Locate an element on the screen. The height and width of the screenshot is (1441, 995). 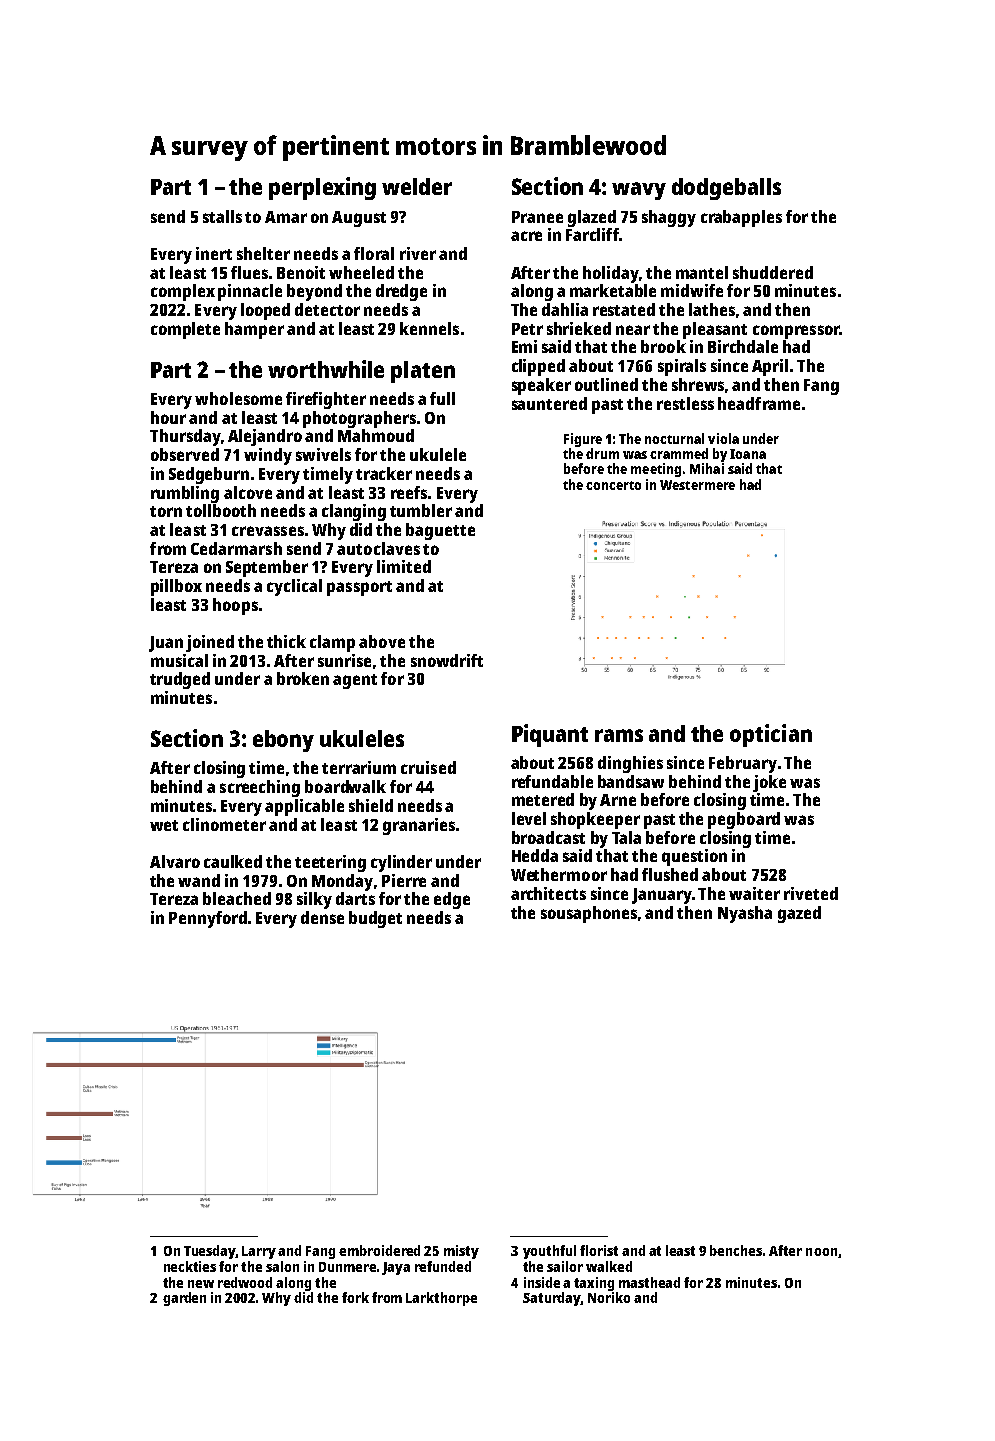
baguette is located at coordinates (440, 531).
